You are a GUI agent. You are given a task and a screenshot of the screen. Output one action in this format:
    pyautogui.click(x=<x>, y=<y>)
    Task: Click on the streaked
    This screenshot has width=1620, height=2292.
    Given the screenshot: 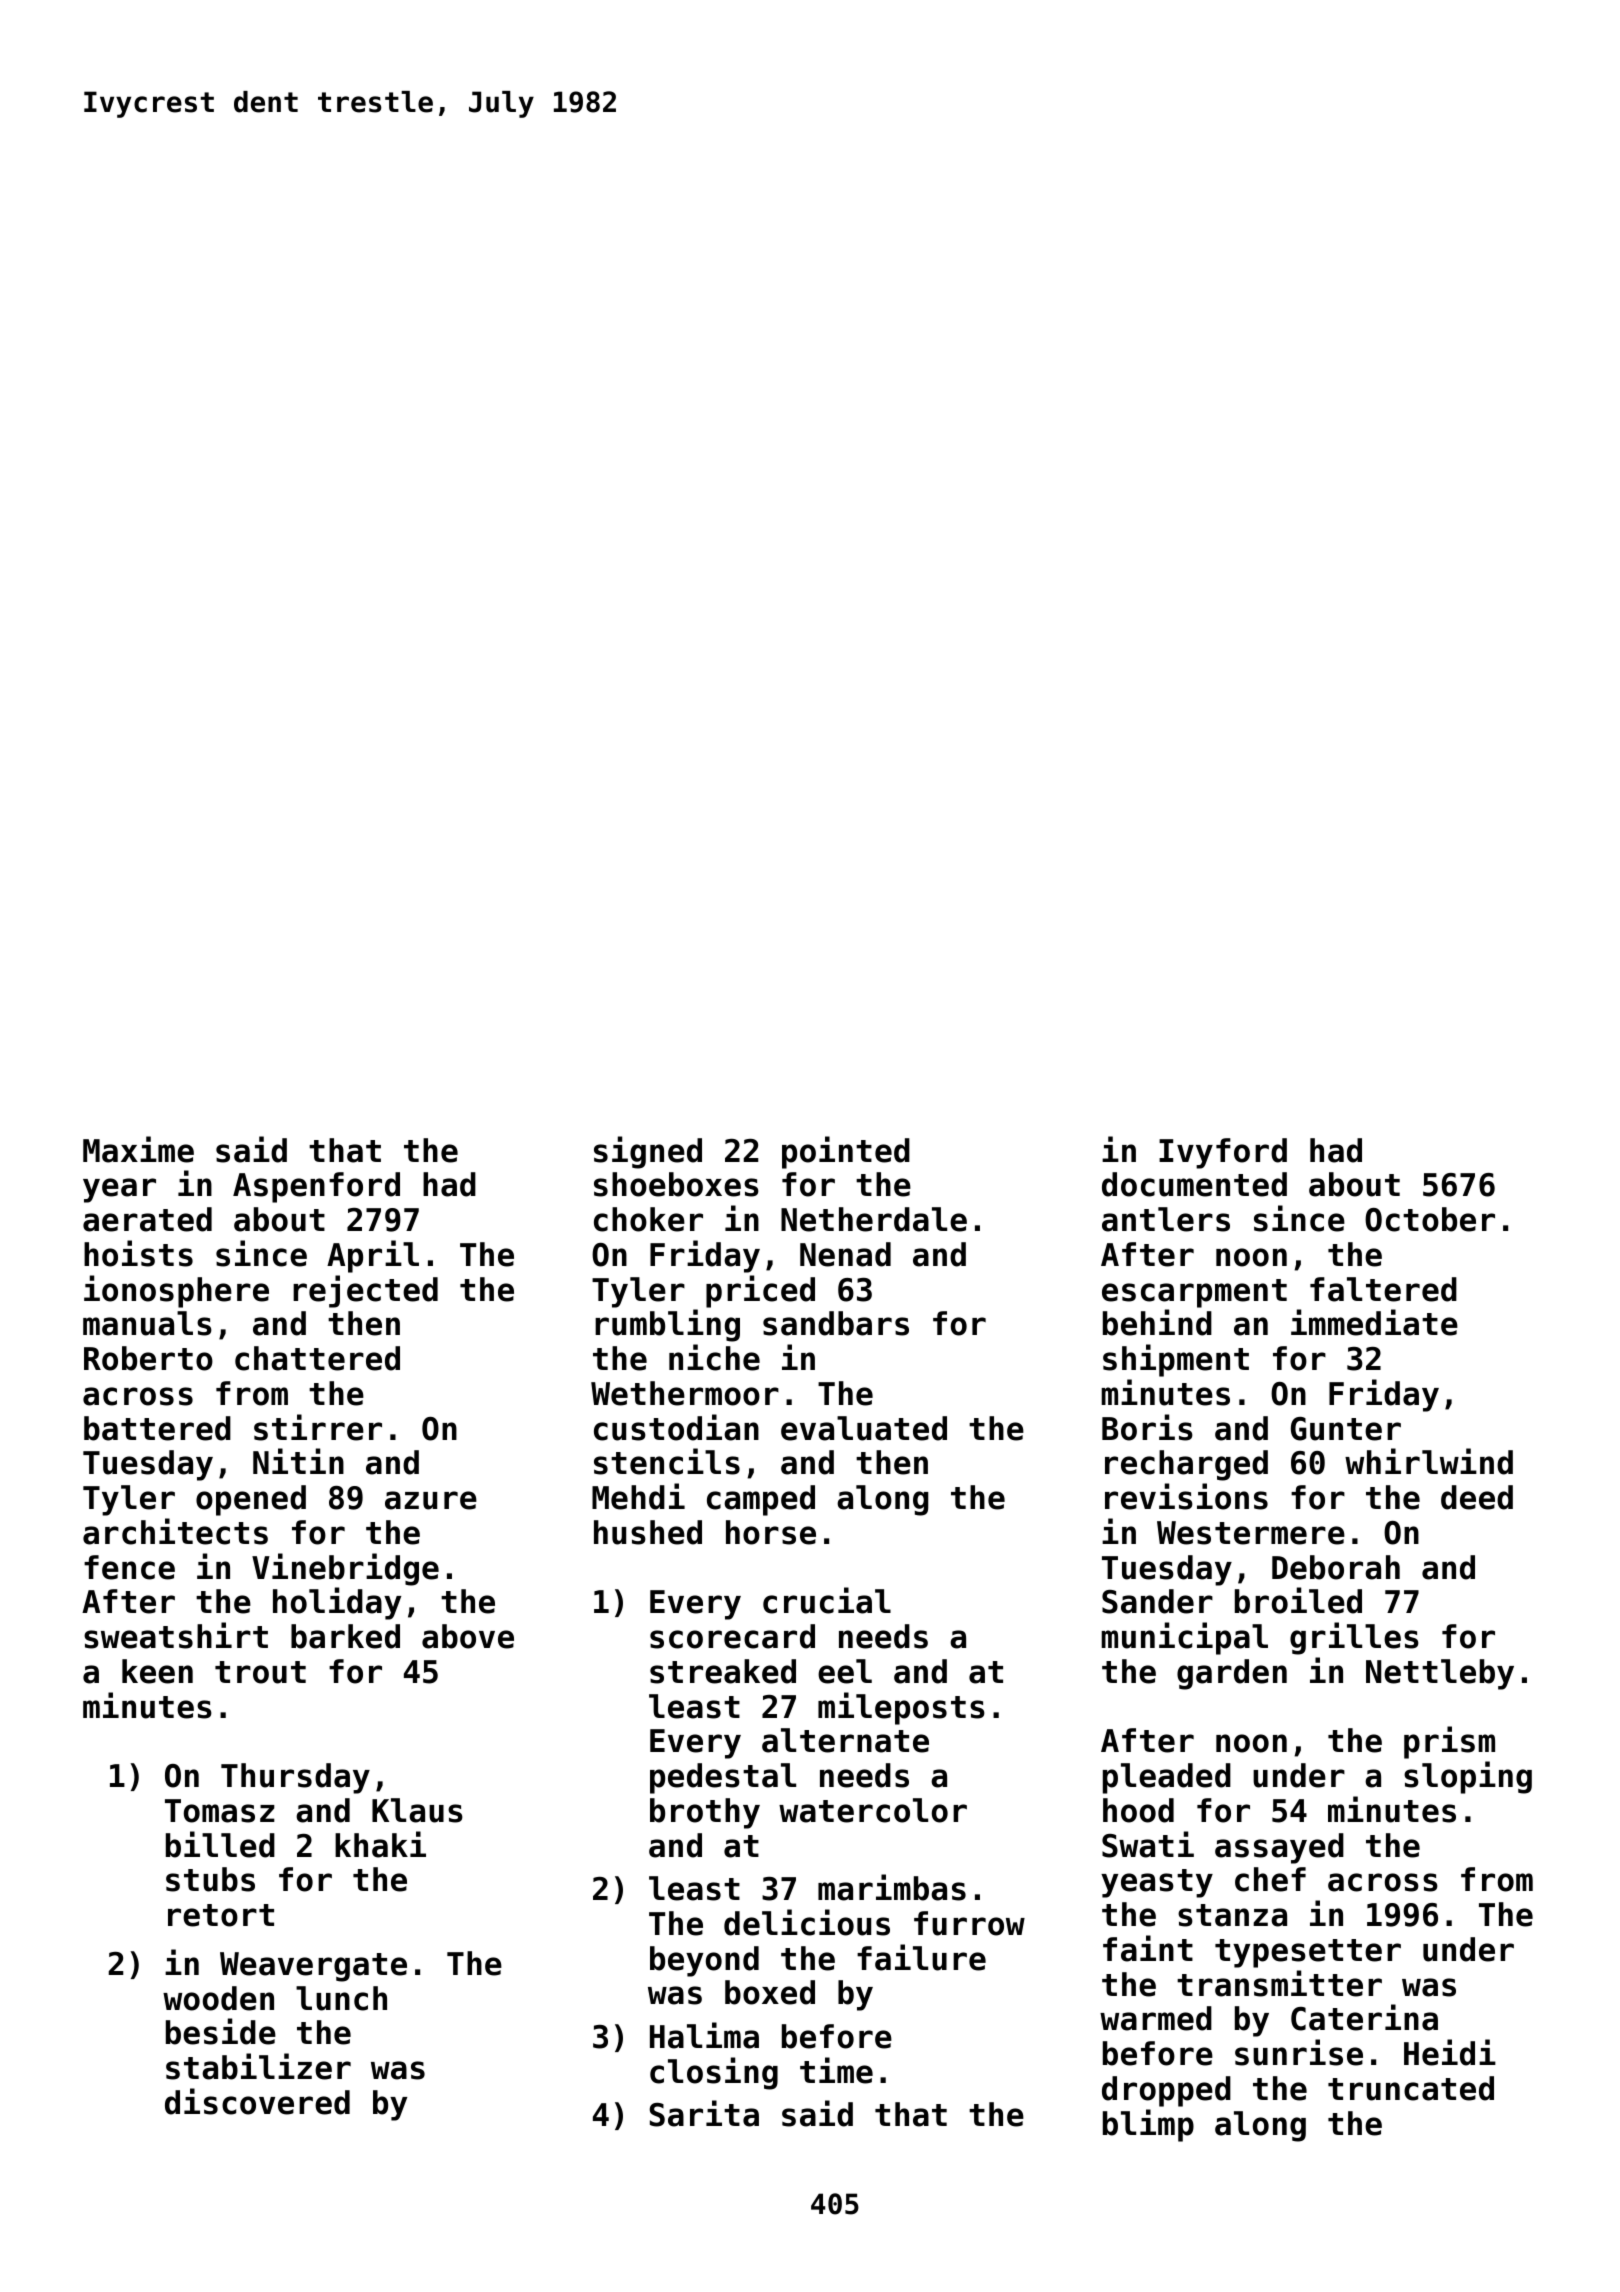 What is the action you would take?
    pyautogui.click(x=723, y=1671)
